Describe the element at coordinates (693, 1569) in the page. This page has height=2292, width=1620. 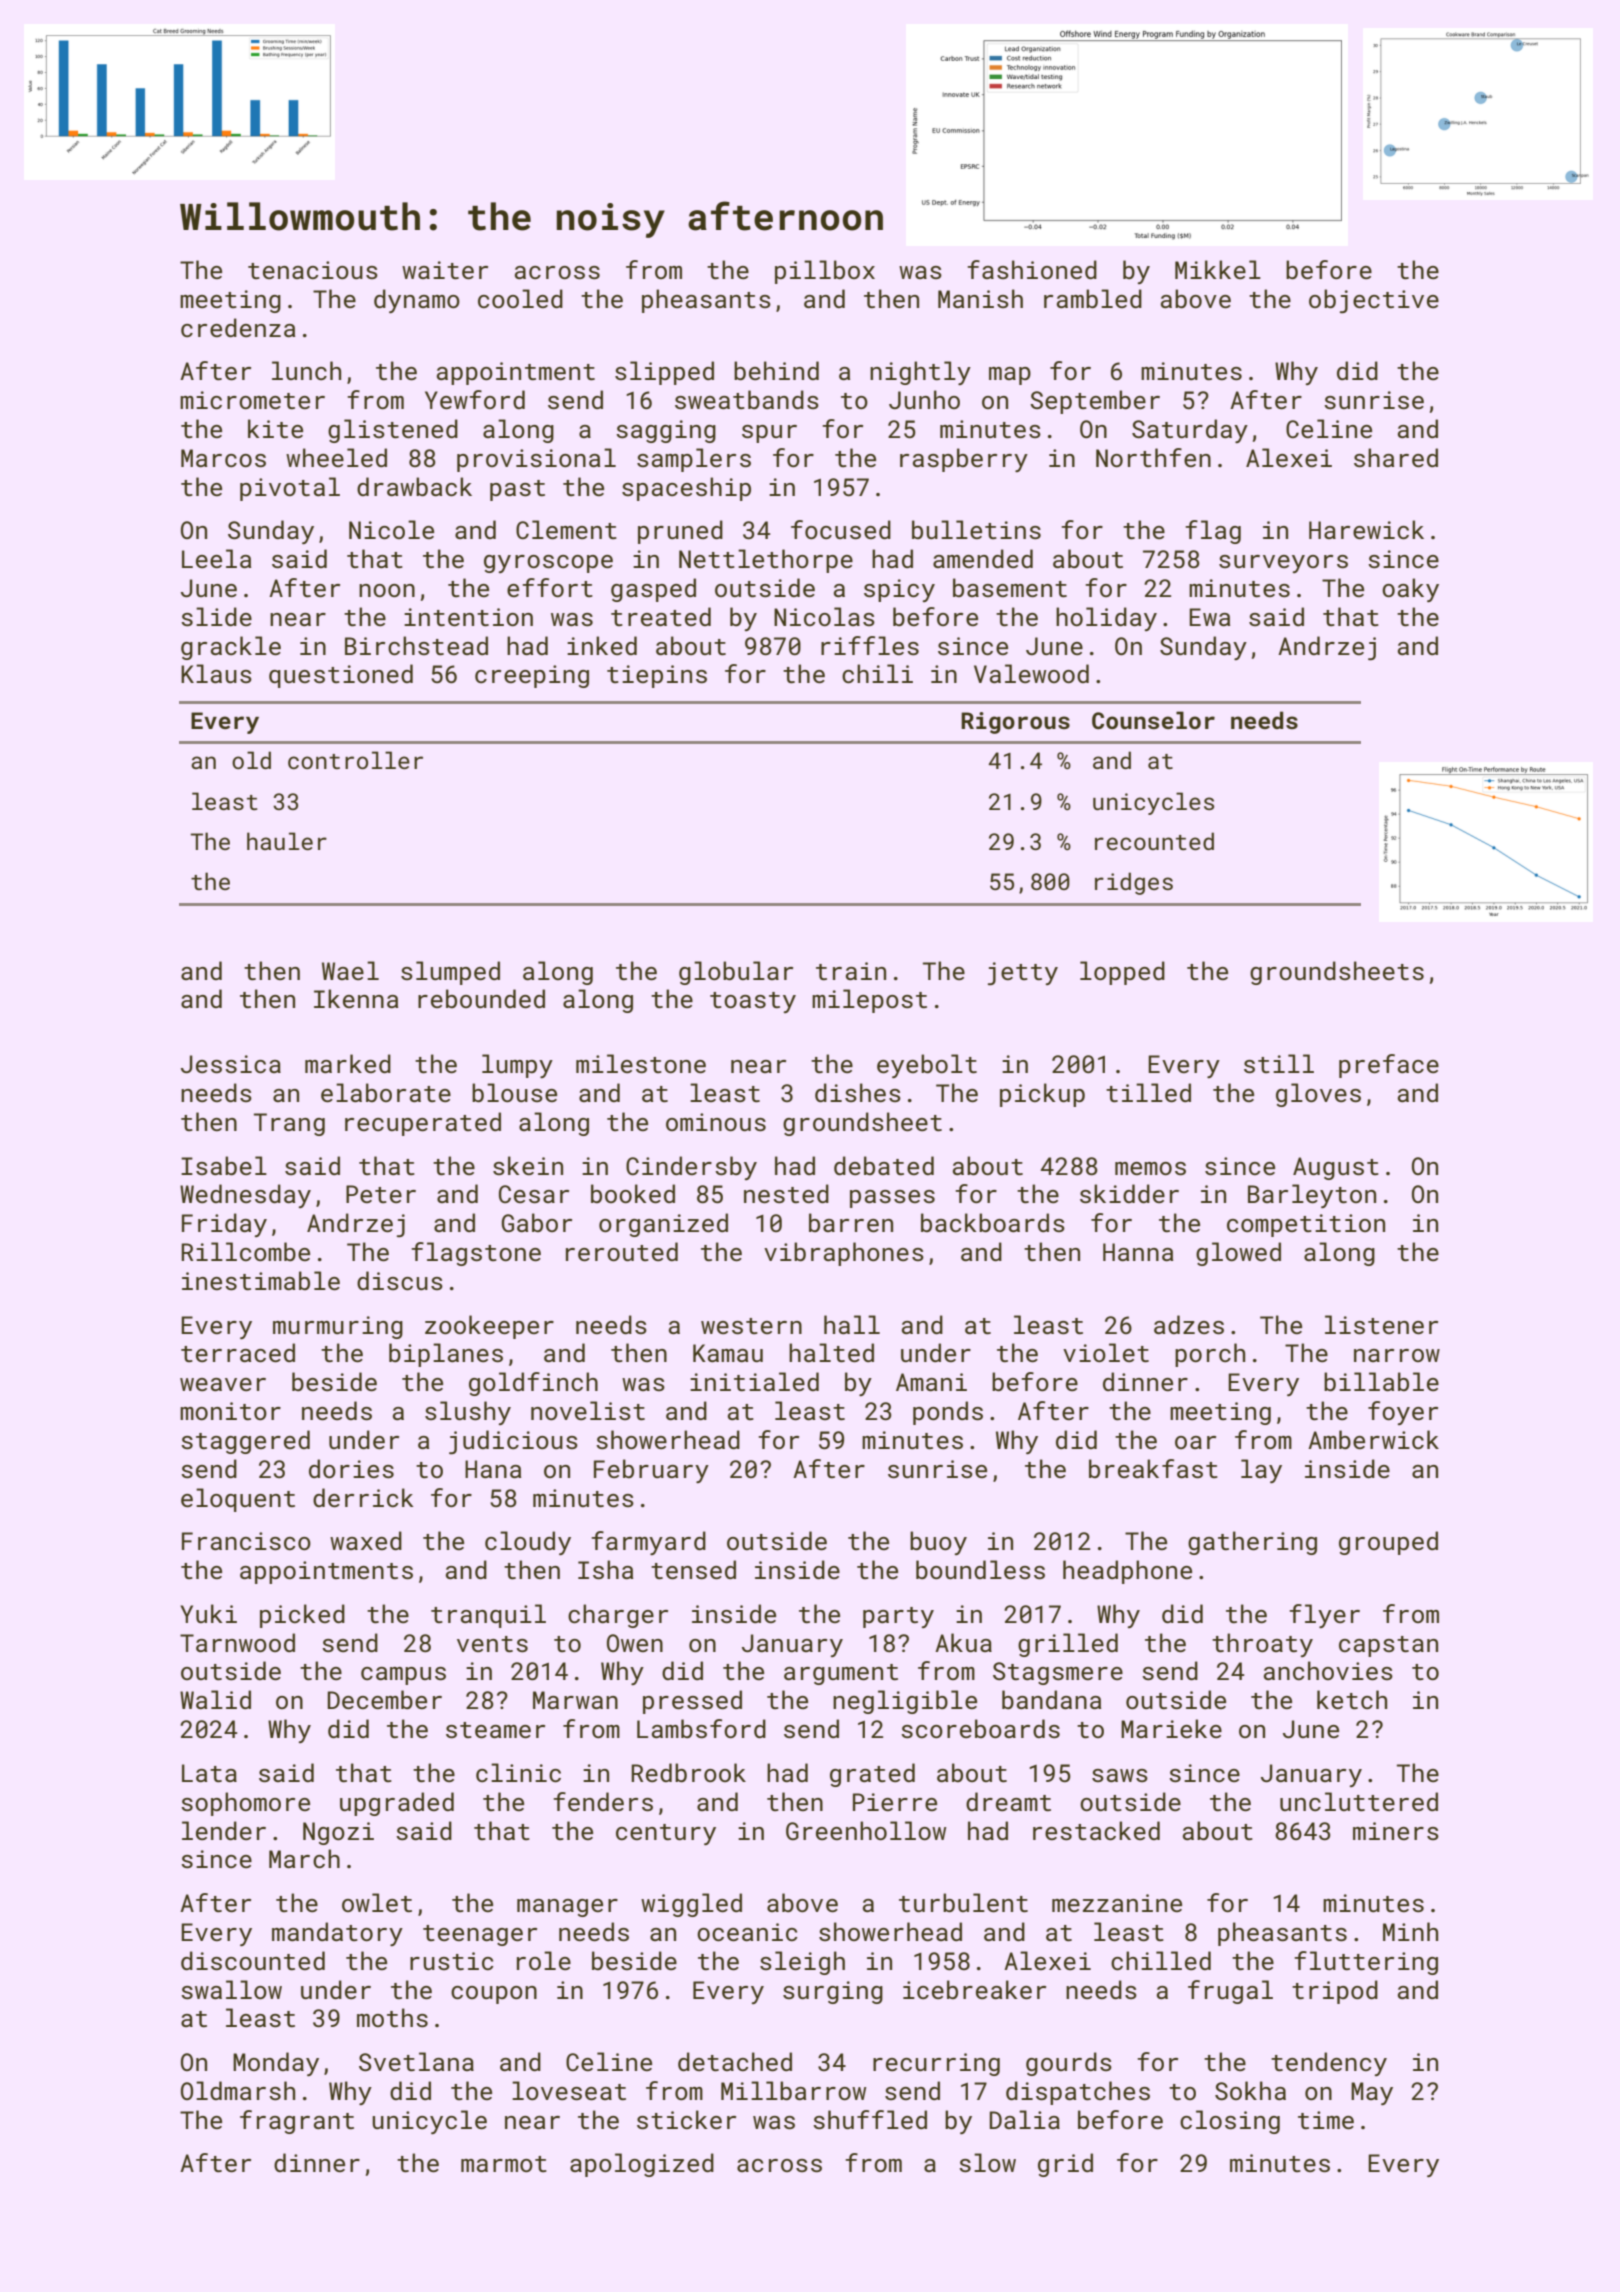
I see `tensed` at that location.
